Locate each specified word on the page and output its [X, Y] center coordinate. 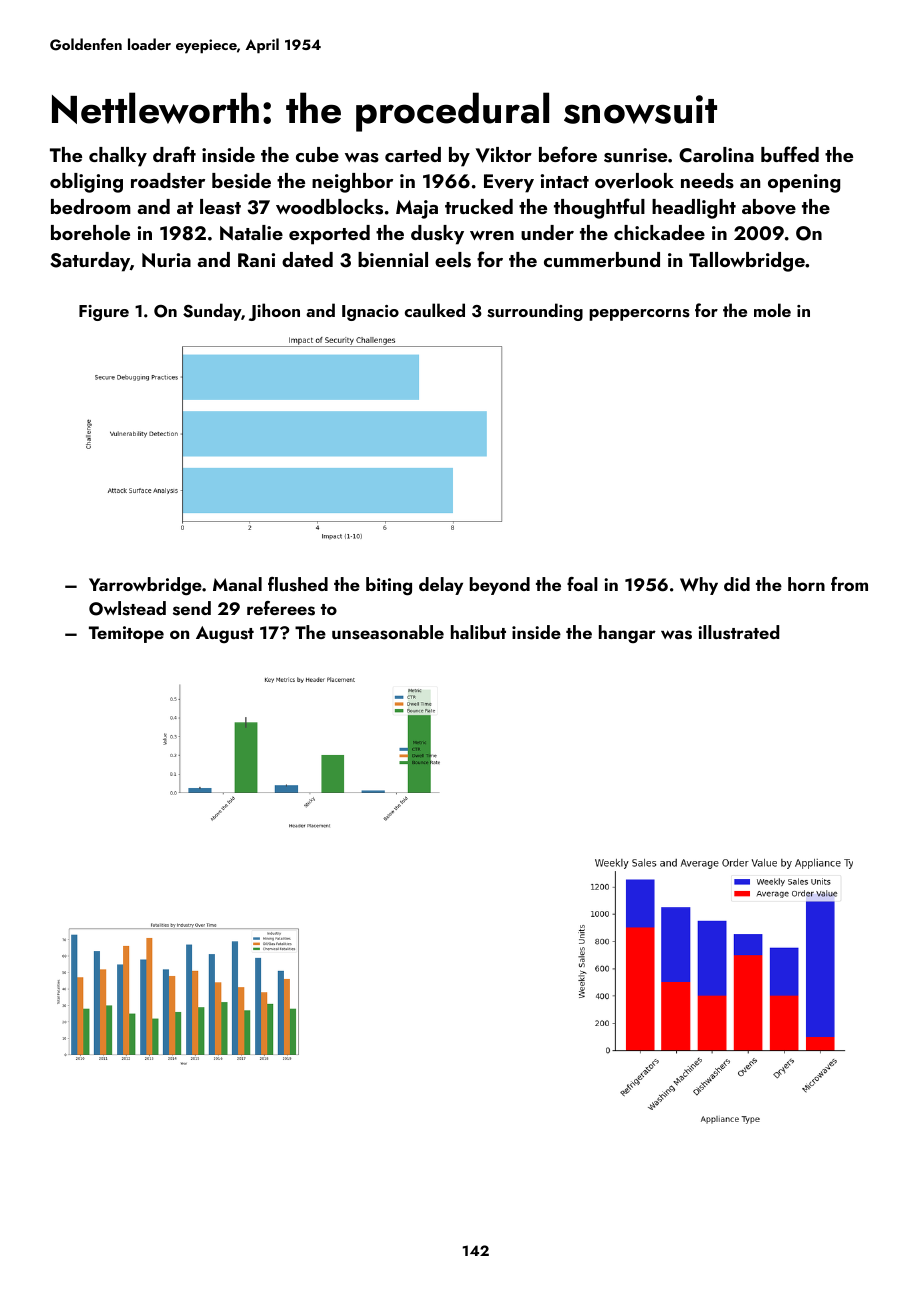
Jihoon [274, 312]
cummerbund [602, 259]
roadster [168, 181]
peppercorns [639, 315]
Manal [237, 584]
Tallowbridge [747, 262]
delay [441, 586]
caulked [435, 310]
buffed [790, 154]
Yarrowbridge [145, 586]
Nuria [166, 260]
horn [806, 584]
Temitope [126, 634]
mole [772, 310]
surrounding [535, 312]
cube [317, 154]
